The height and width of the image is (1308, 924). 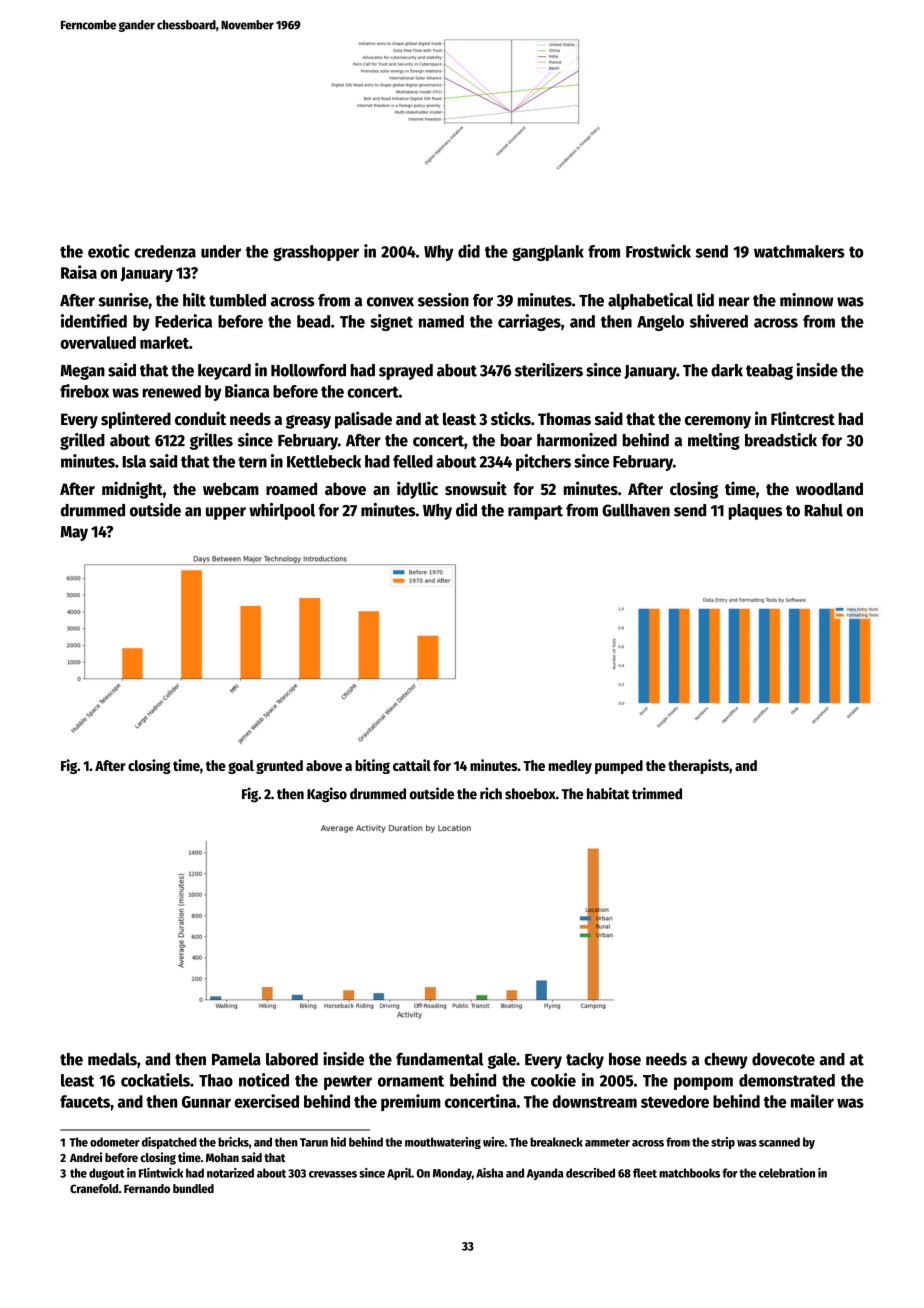 What do you see at coordinates (755, 512) in the image?
I see `plaques` at bounding box center [755, 512].
